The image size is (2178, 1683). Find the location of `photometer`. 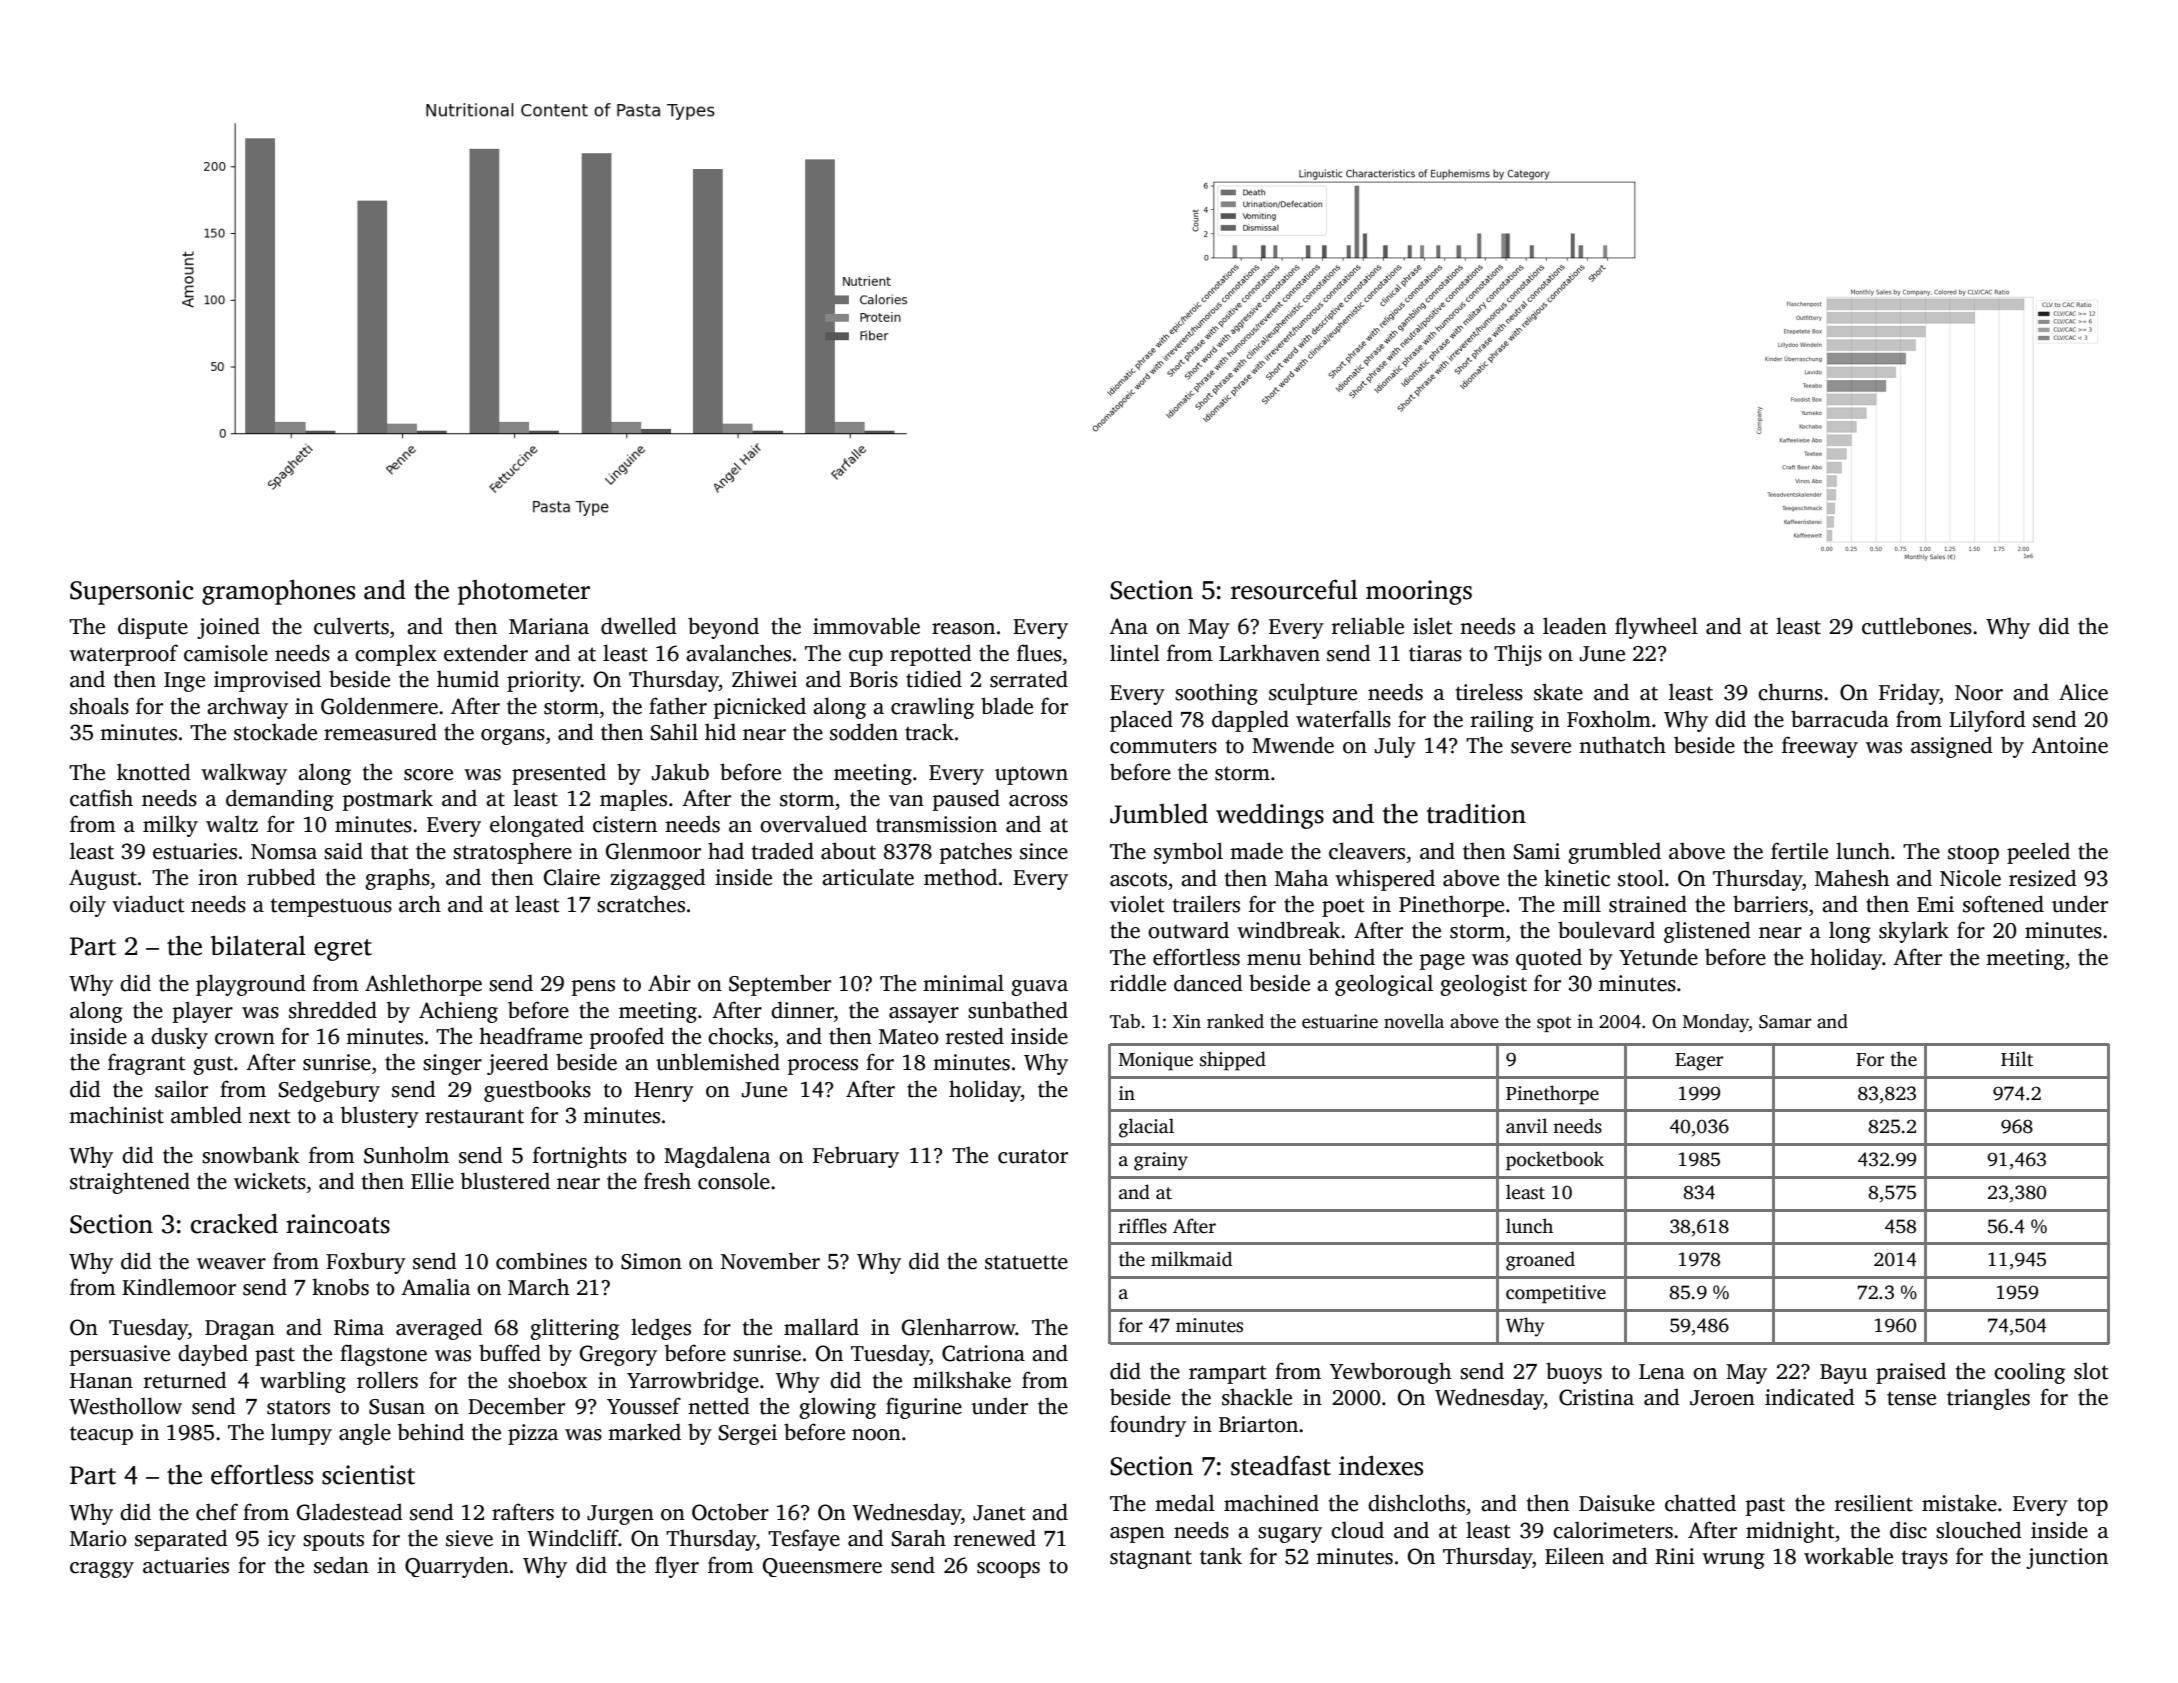

photometer is located at coordinates (524, 592).
